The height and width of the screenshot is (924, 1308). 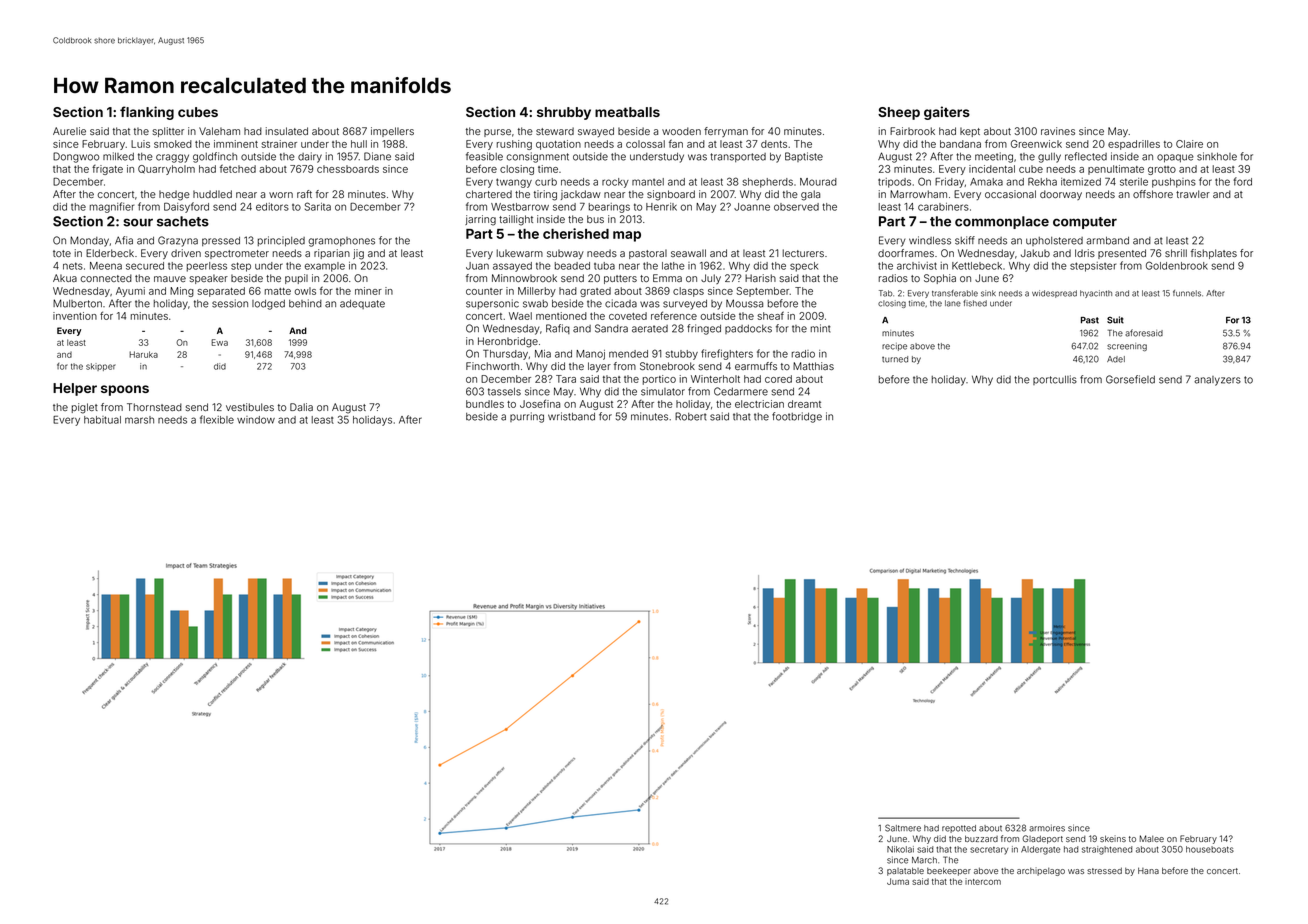 What do you see at coordinates (125, 390) in the screenshot?
I see `spoons` at bounding box center [125, 390].
